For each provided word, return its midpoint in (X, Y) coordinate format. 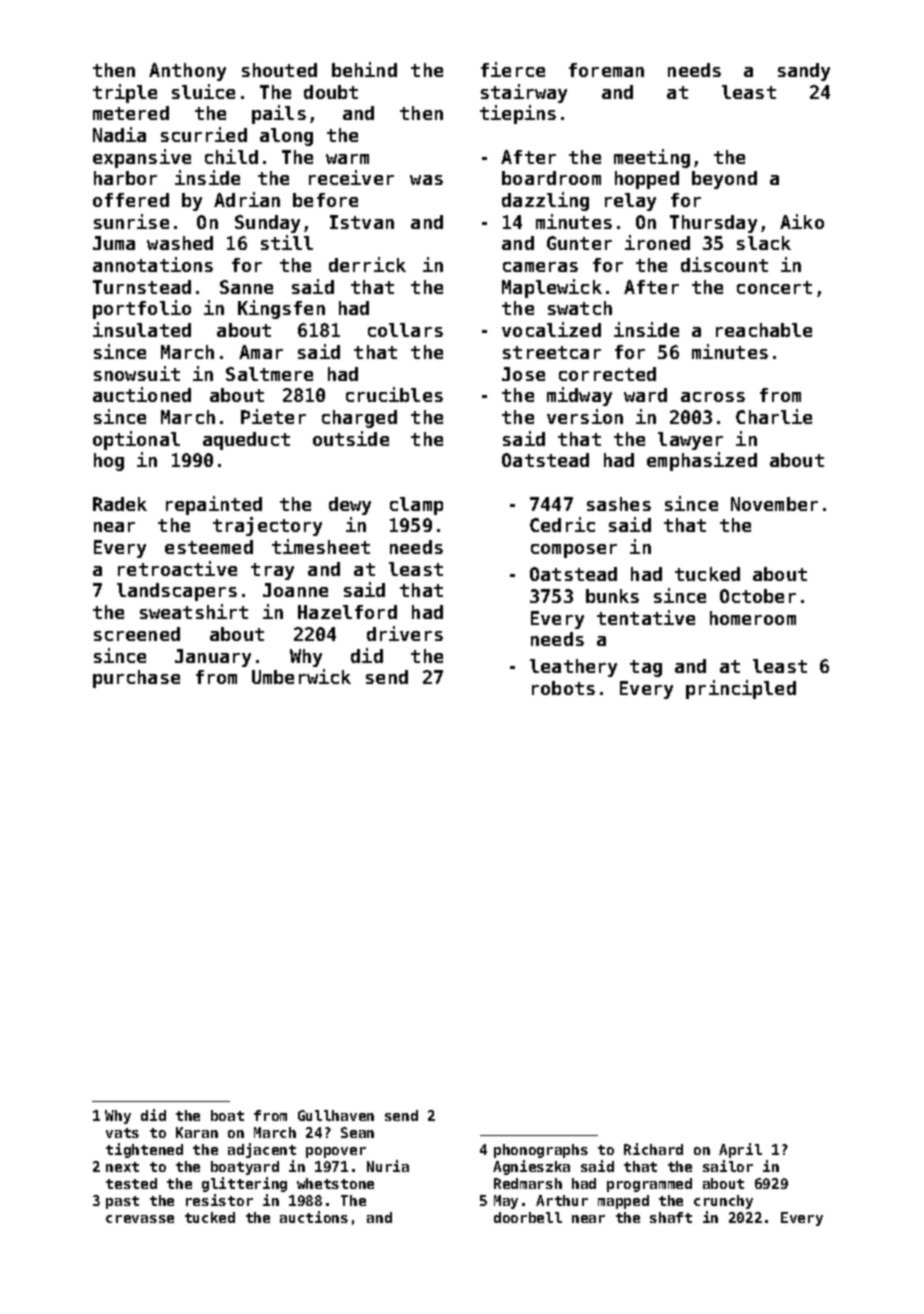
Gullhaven (336, 1115)
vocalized (551, 329)
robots (563, 688)
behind (364, 69)
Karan (197, 1132)
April (740, 1150)
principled (741, 689)
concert (774, 287)
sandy (804, 72)
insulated (142, 329)
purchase (136, 679)
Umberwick (301, 676)
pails (279, 114)
